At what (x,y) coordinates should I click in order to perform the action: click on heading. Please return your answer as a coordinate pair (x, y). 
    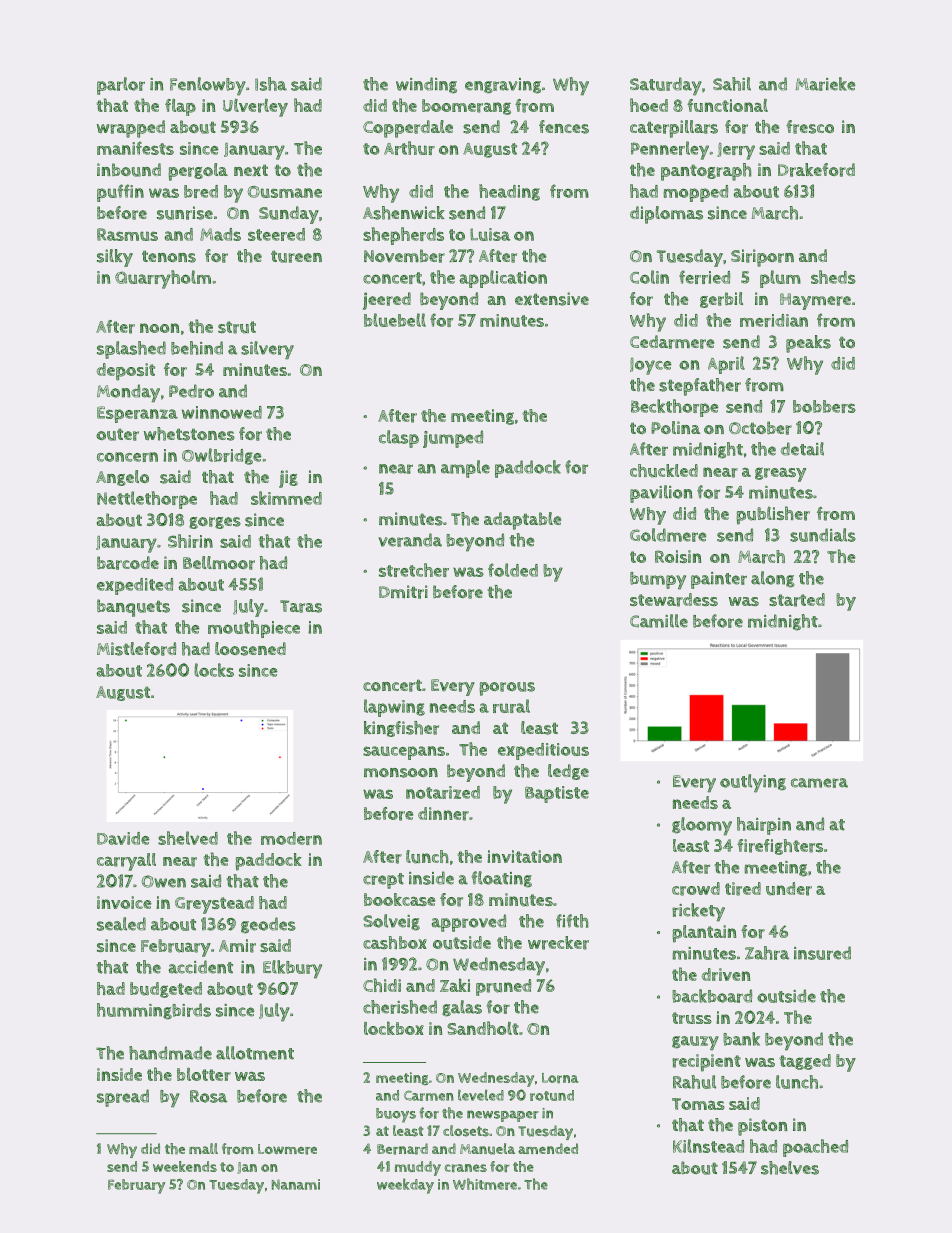
    Looking at the image, I should click on (509, 192).
